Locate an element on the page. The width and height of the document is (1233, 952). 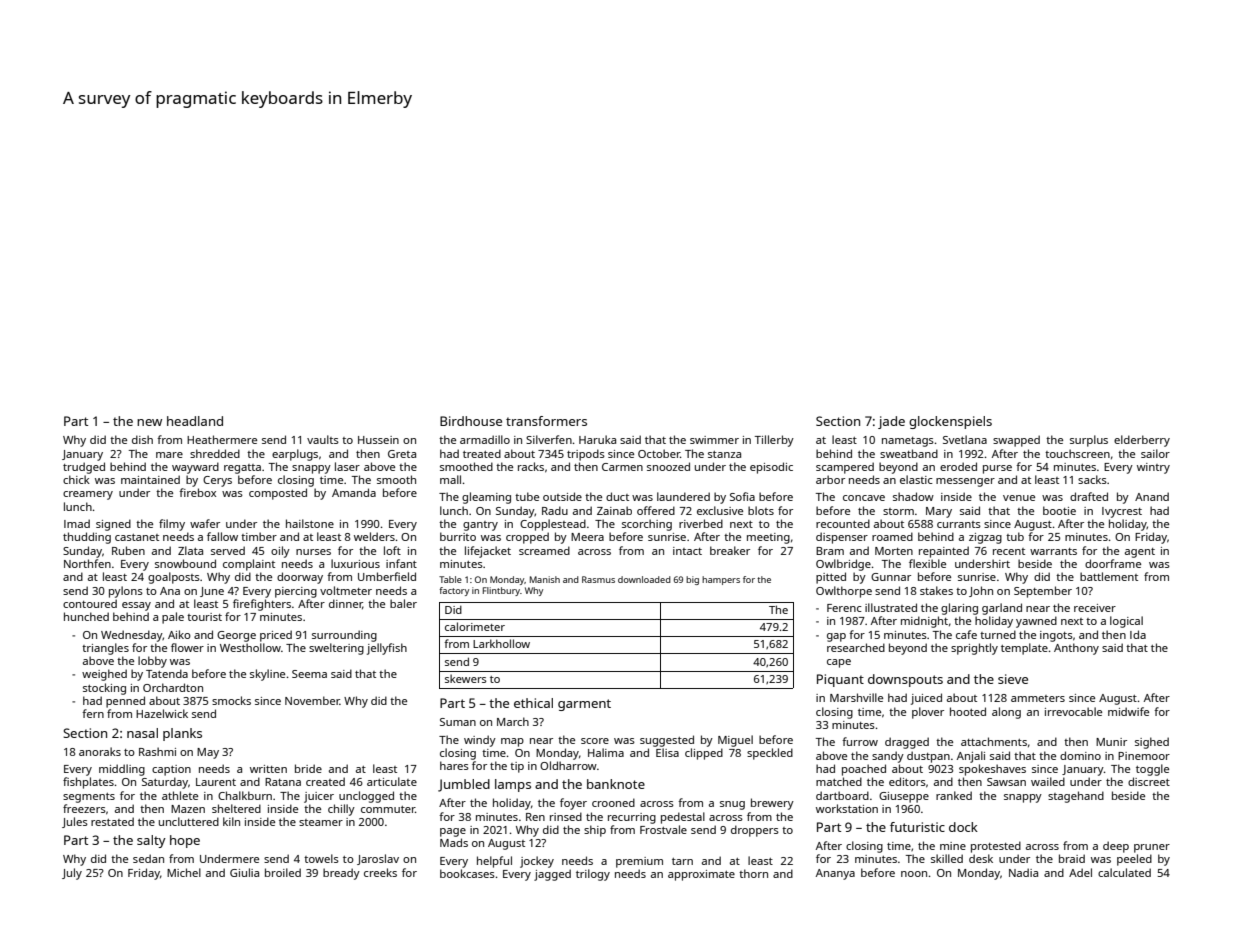
bookcases is located at coordinates (467, 873).
